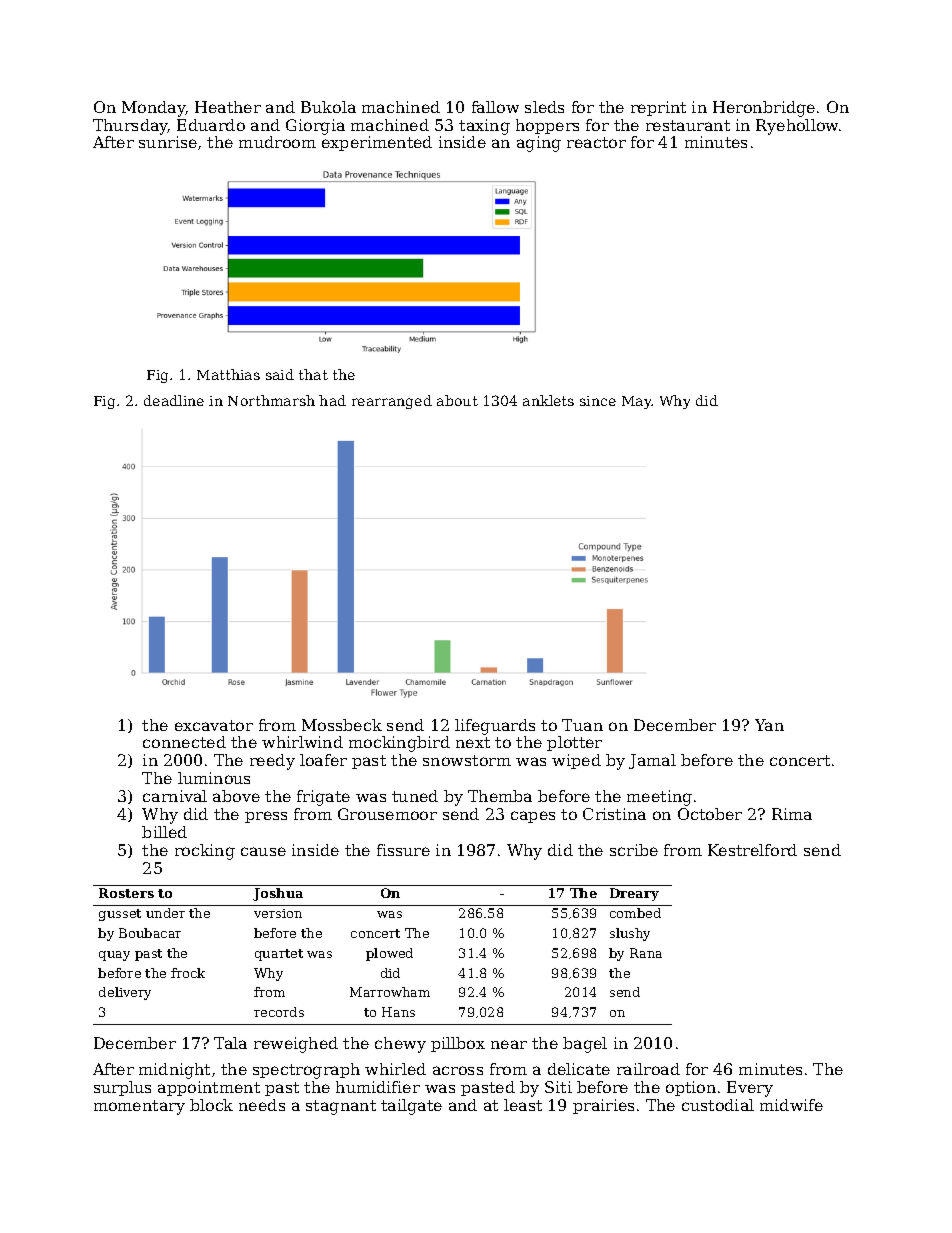 This document has width=952, height=1233. I want to click on lifeguards, so click(495, 727).
